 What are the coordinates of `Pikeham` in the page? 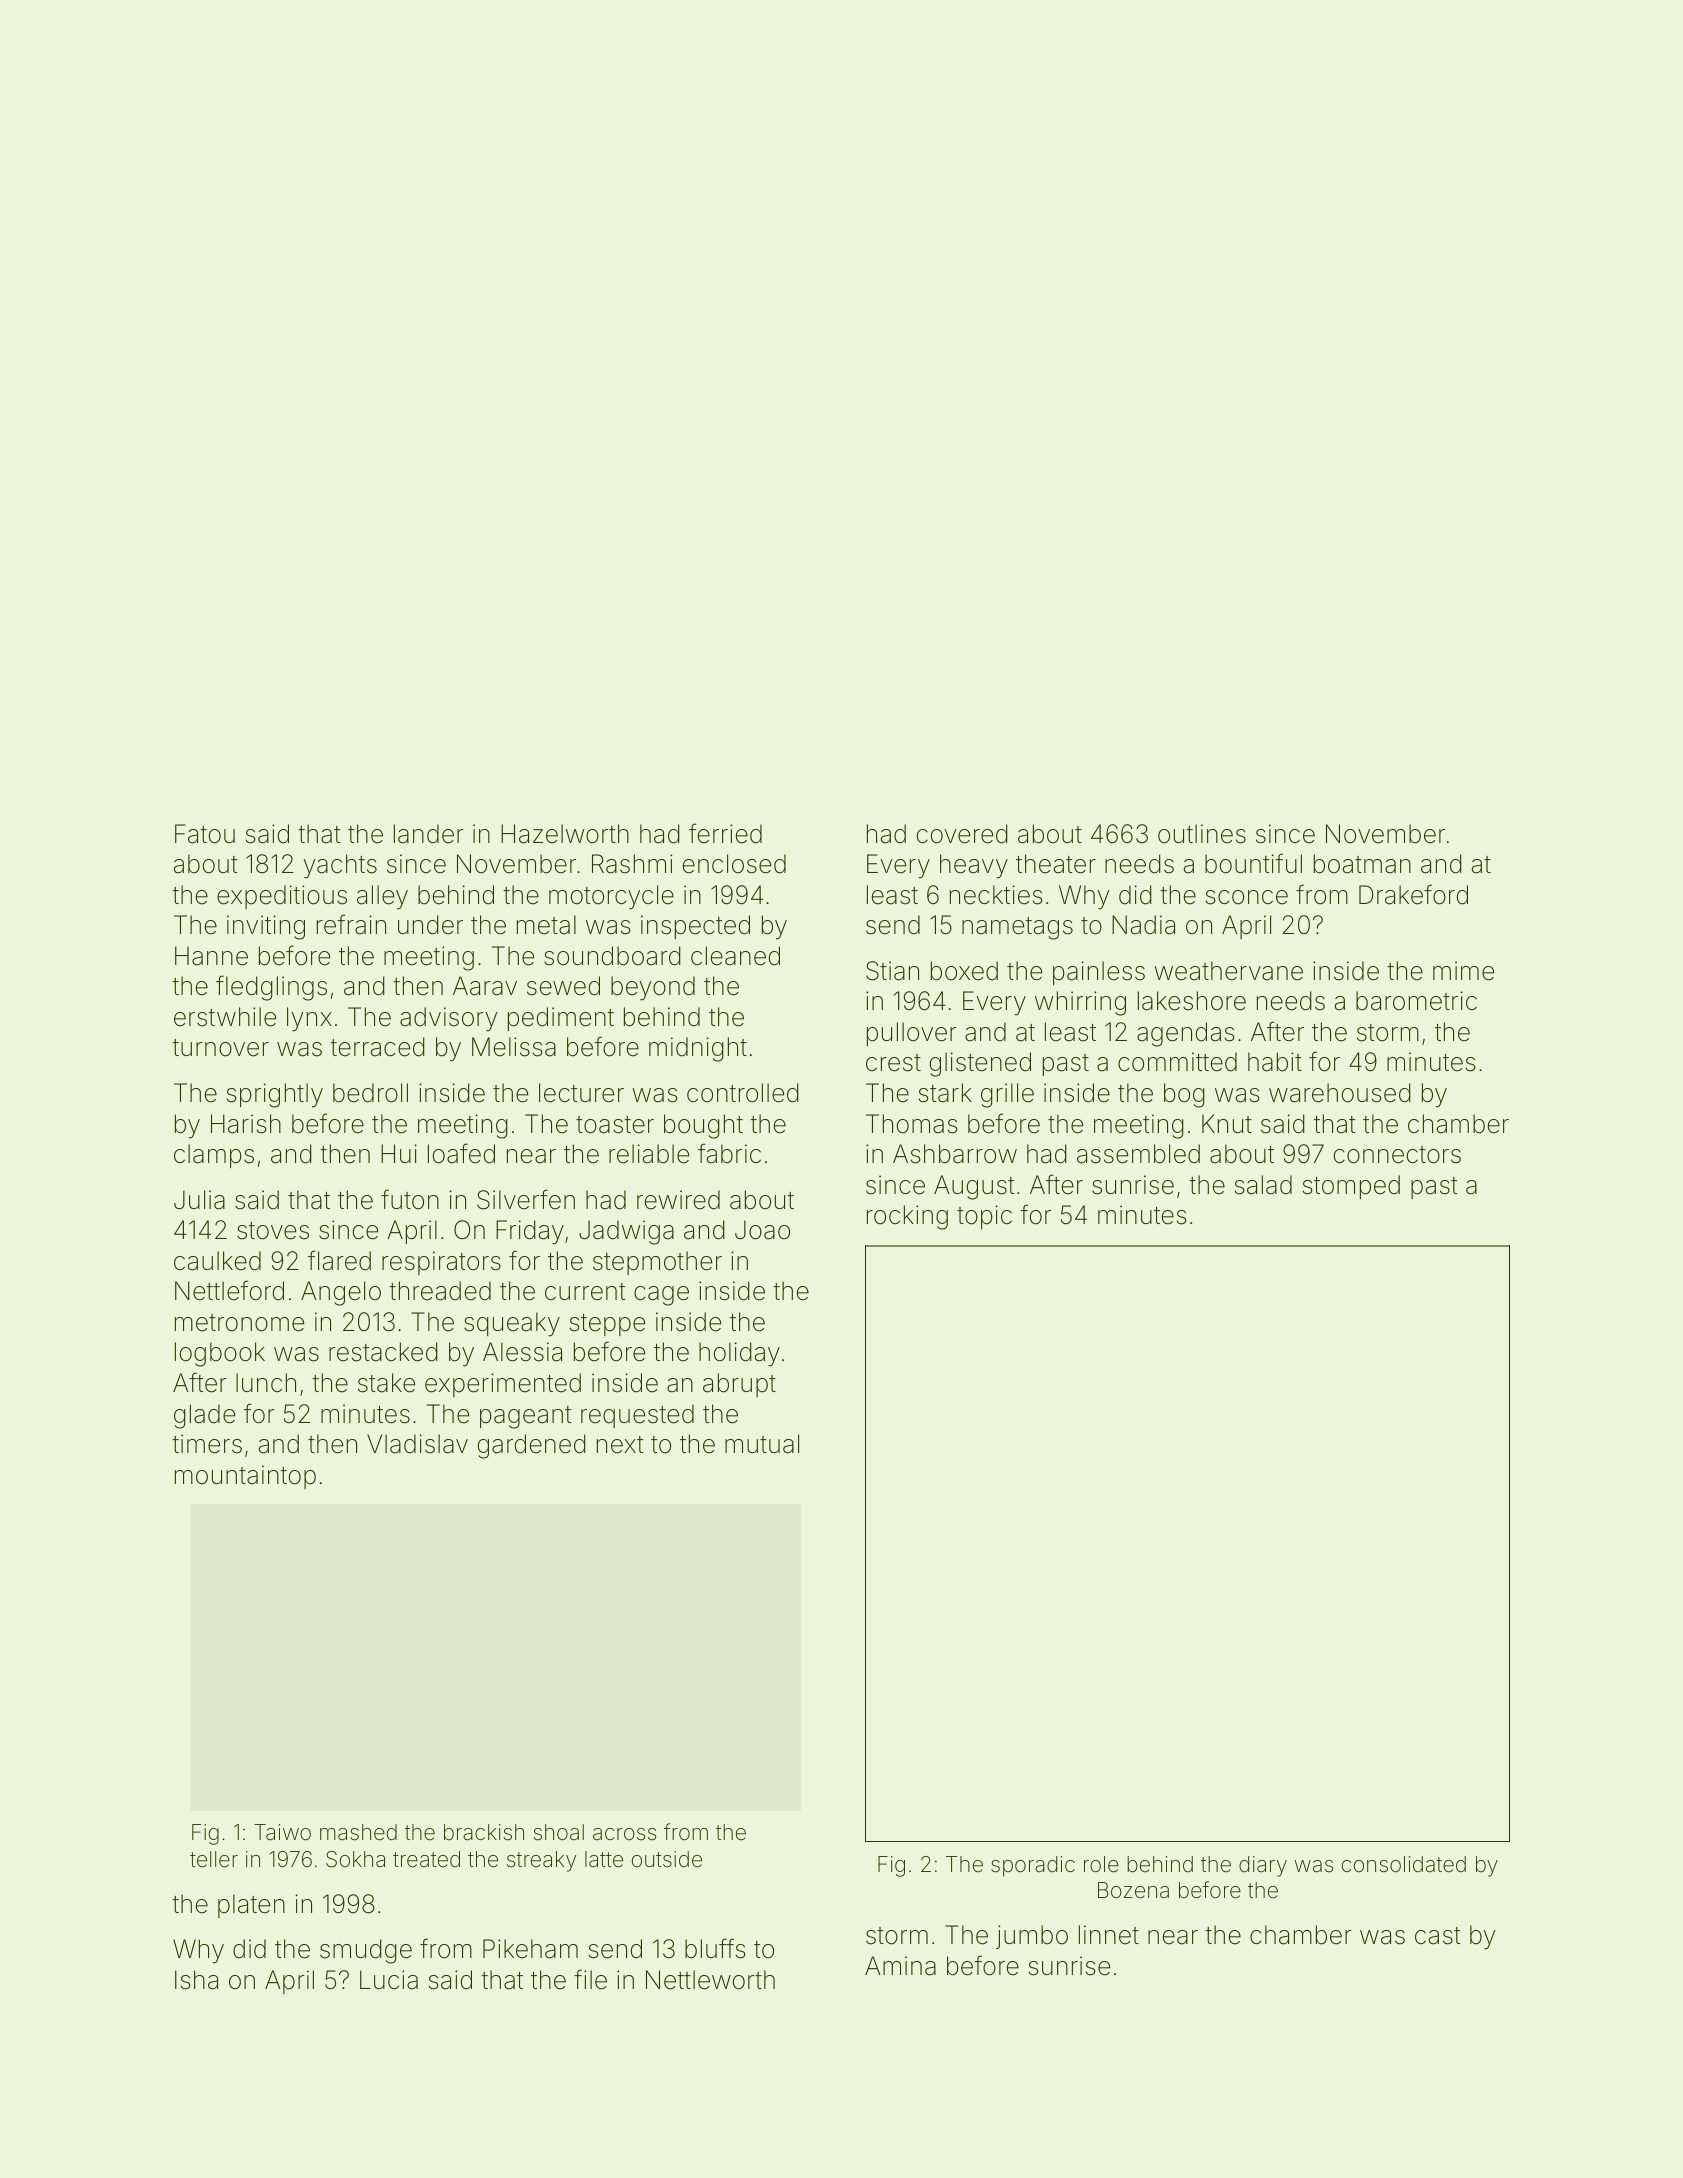 It's located at (530, 1949).
